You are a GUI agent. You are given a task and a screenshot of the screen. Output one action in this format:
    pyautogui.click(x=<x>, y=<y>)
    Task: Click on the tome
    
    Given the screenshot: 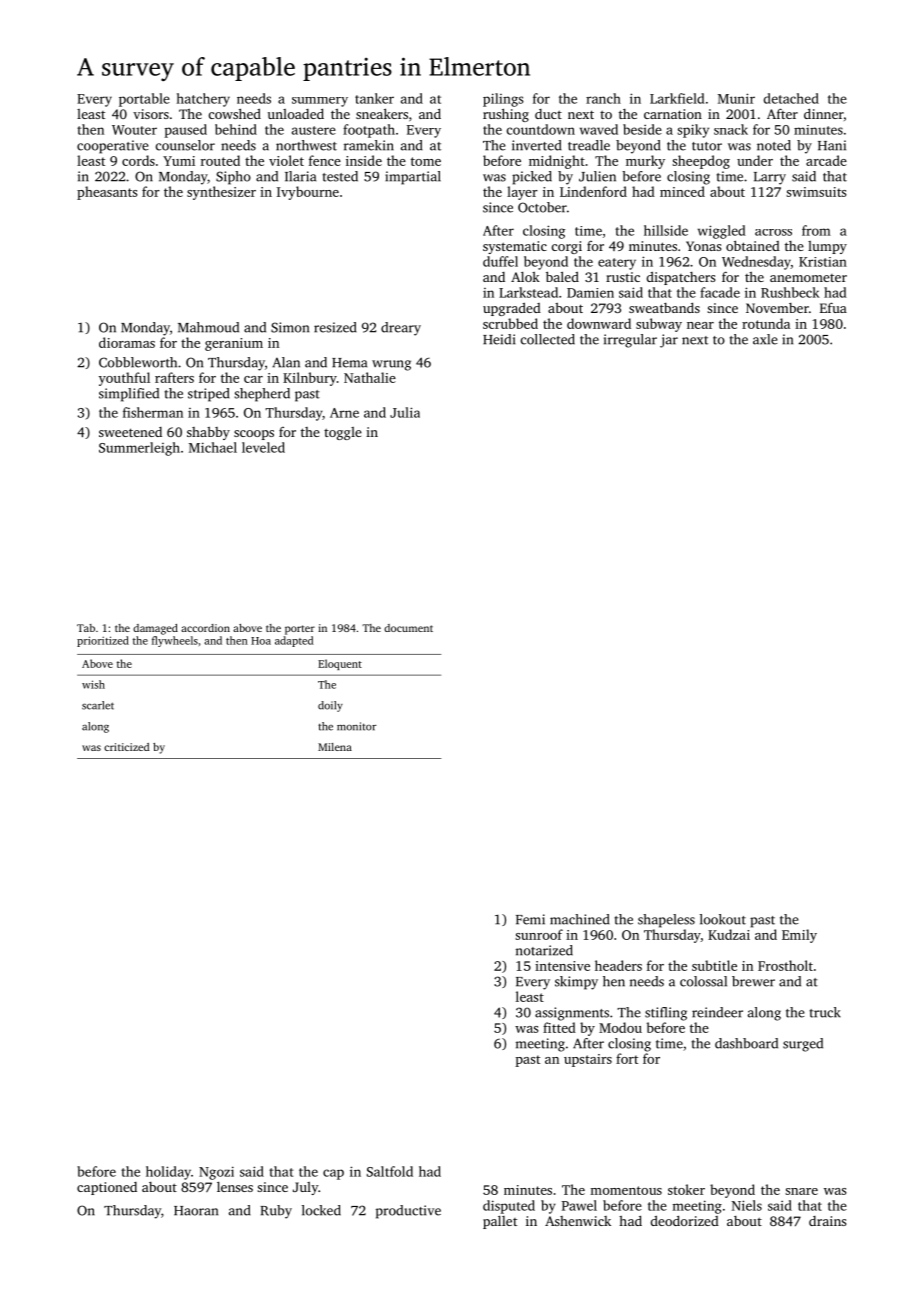 What is the action you would take?
    pyautogui.click(x=426, y=161)
